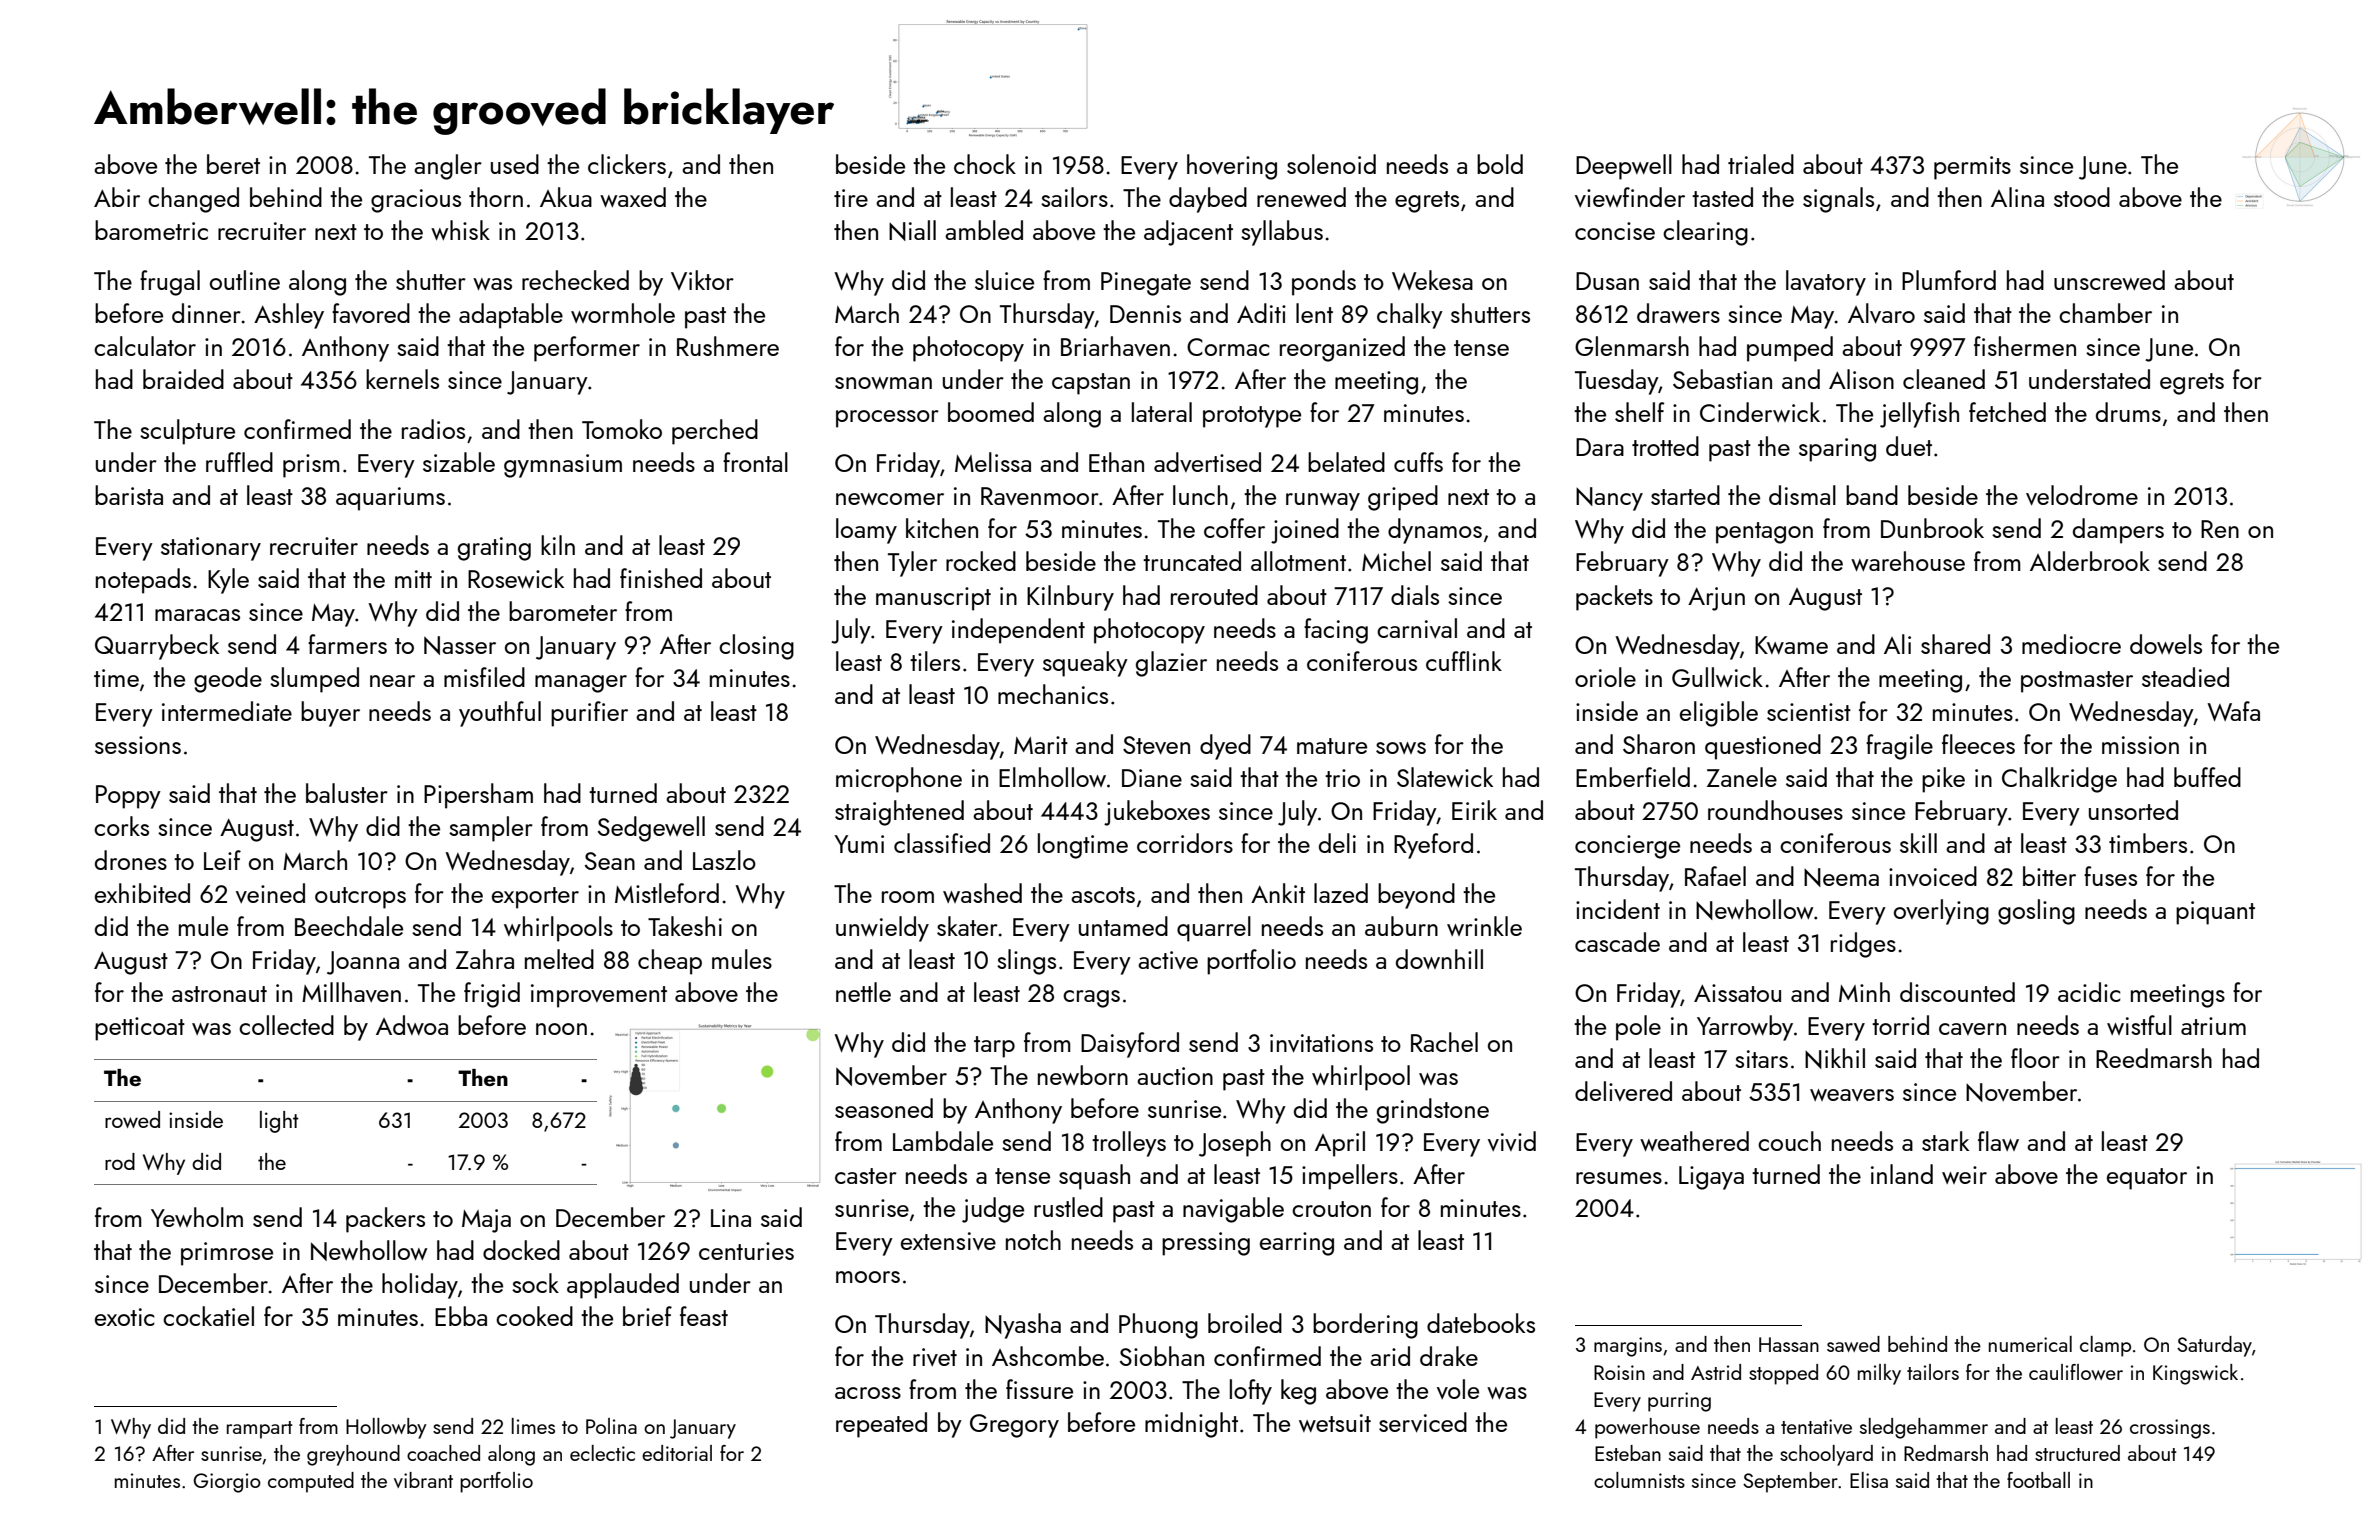 The width and height of the image is (2380, 1540). What do you see at coordinates (677, 1453) in the image?
I see `editorial` at bounding box center [677, 1453].
